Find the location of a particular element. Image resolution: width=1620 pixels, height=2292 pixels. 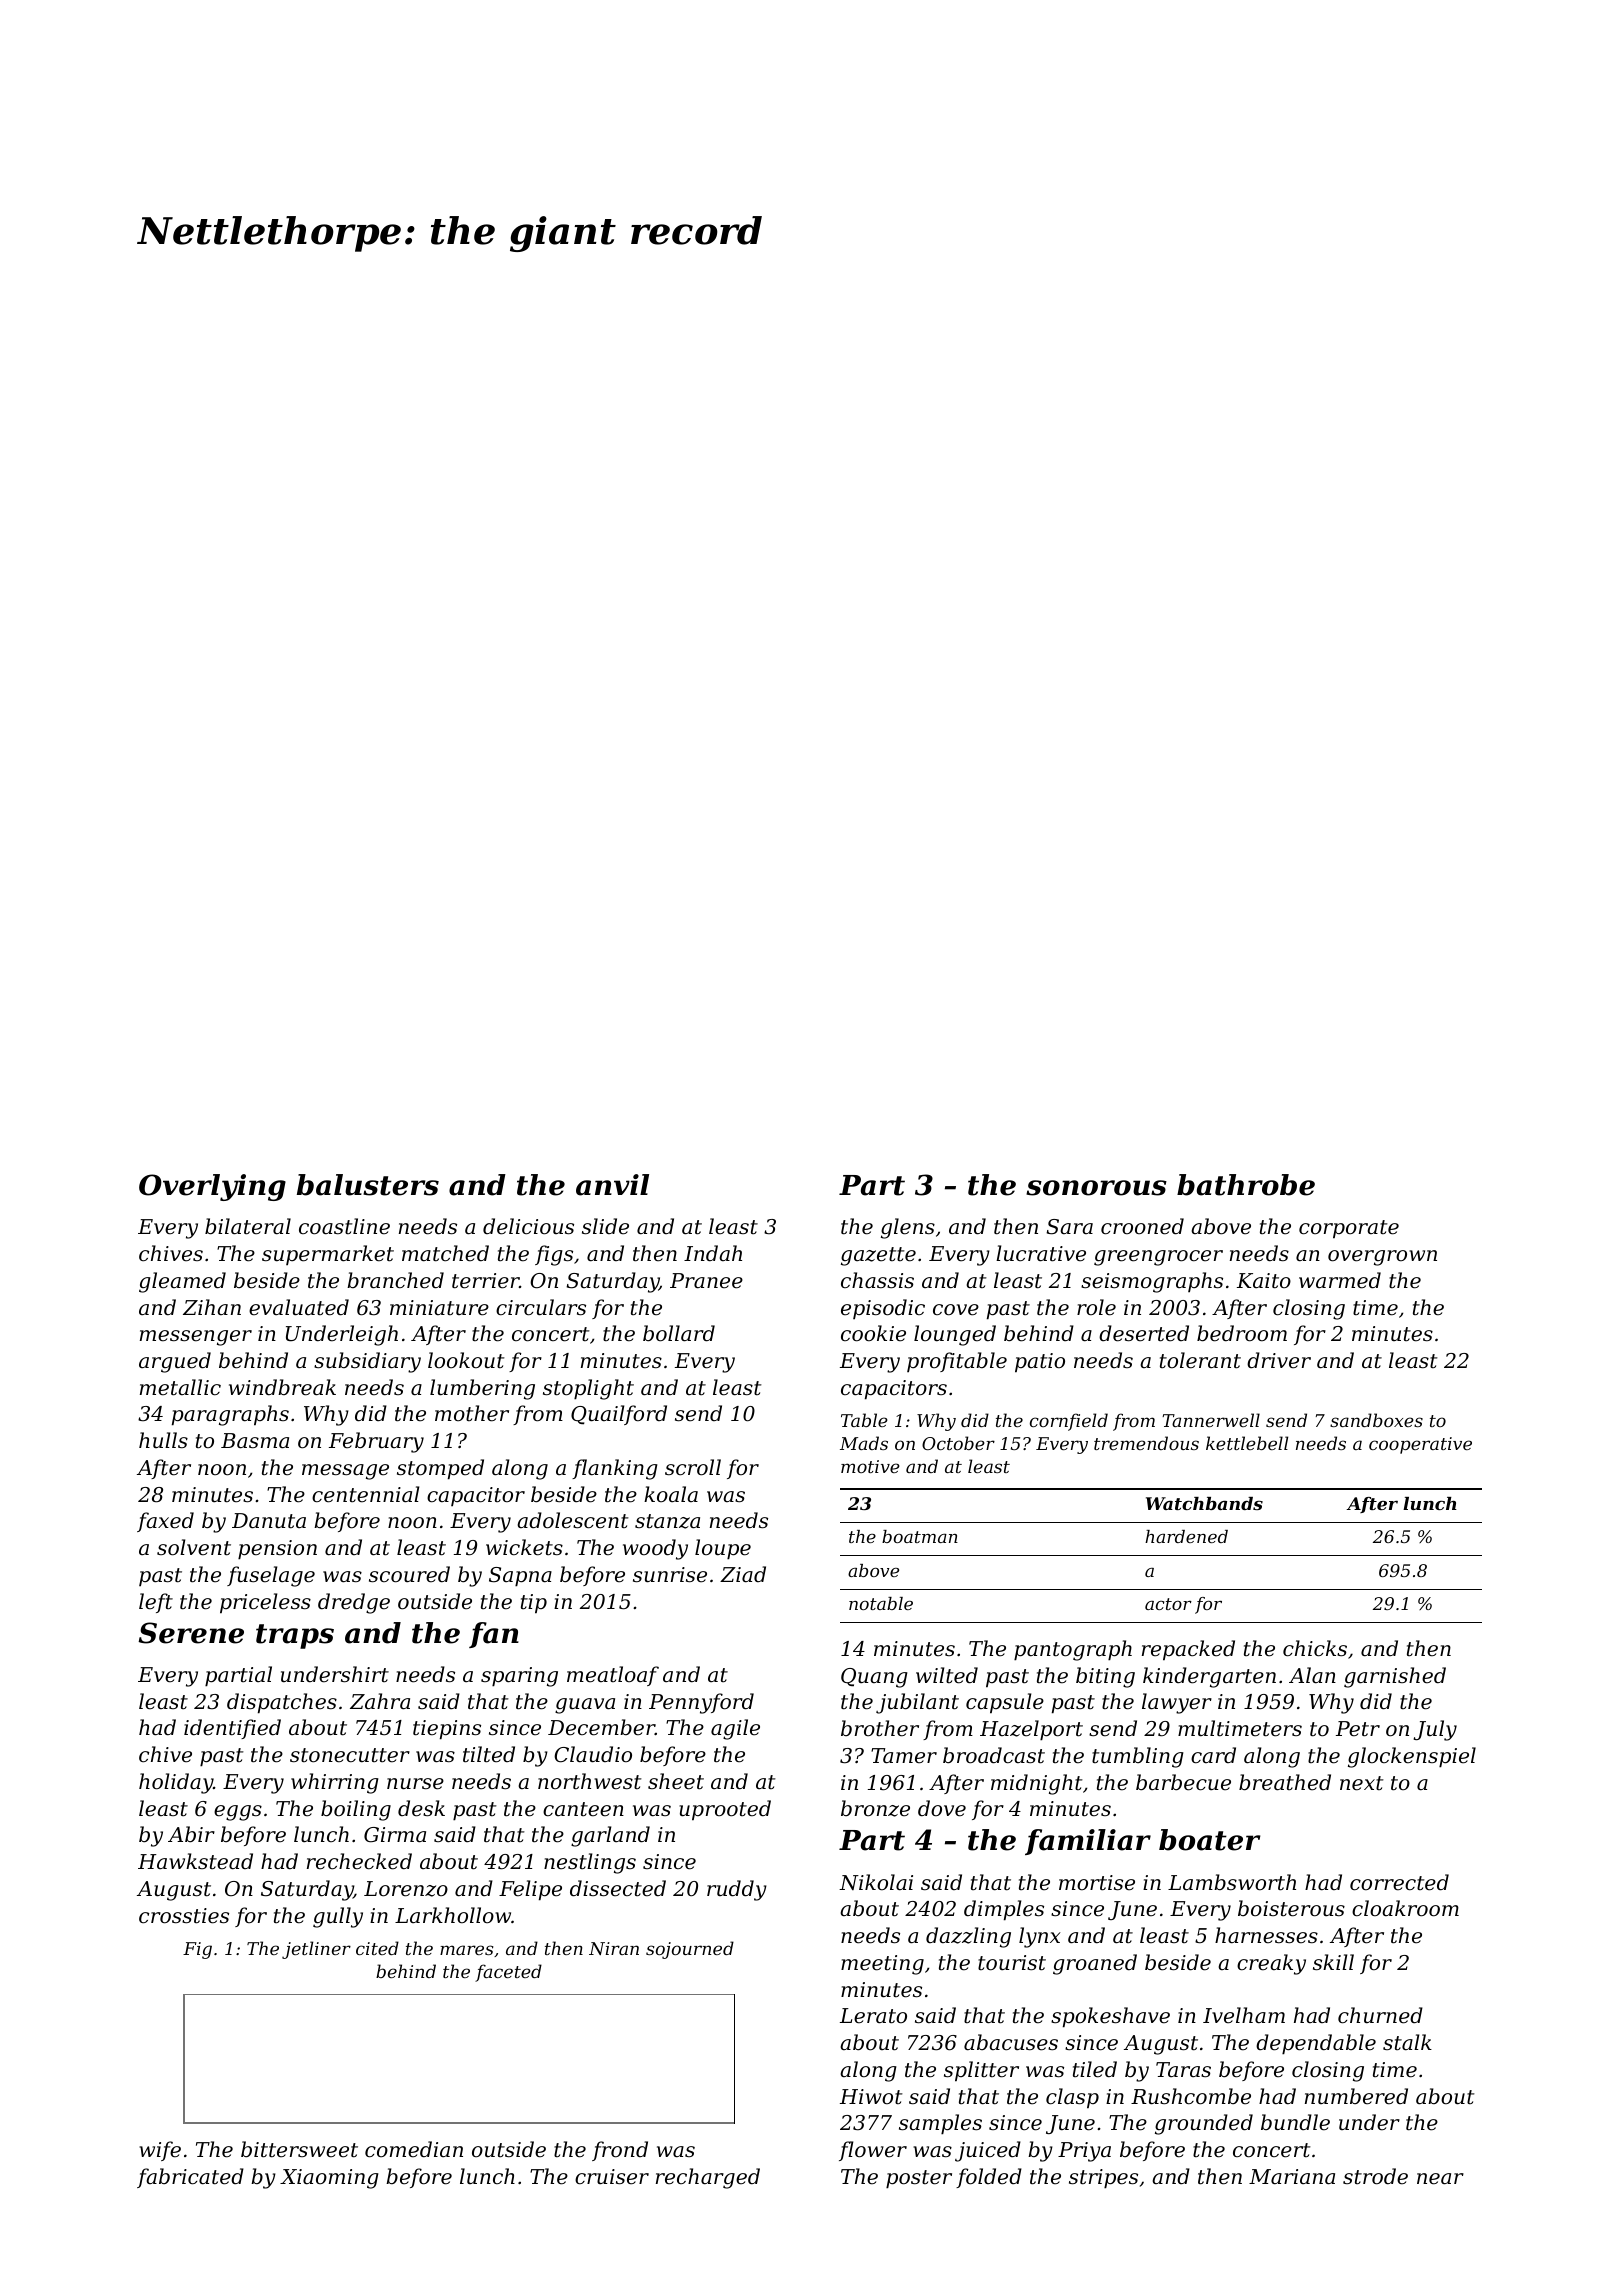

sandboxes is located at coordinates (1376, 1420).
